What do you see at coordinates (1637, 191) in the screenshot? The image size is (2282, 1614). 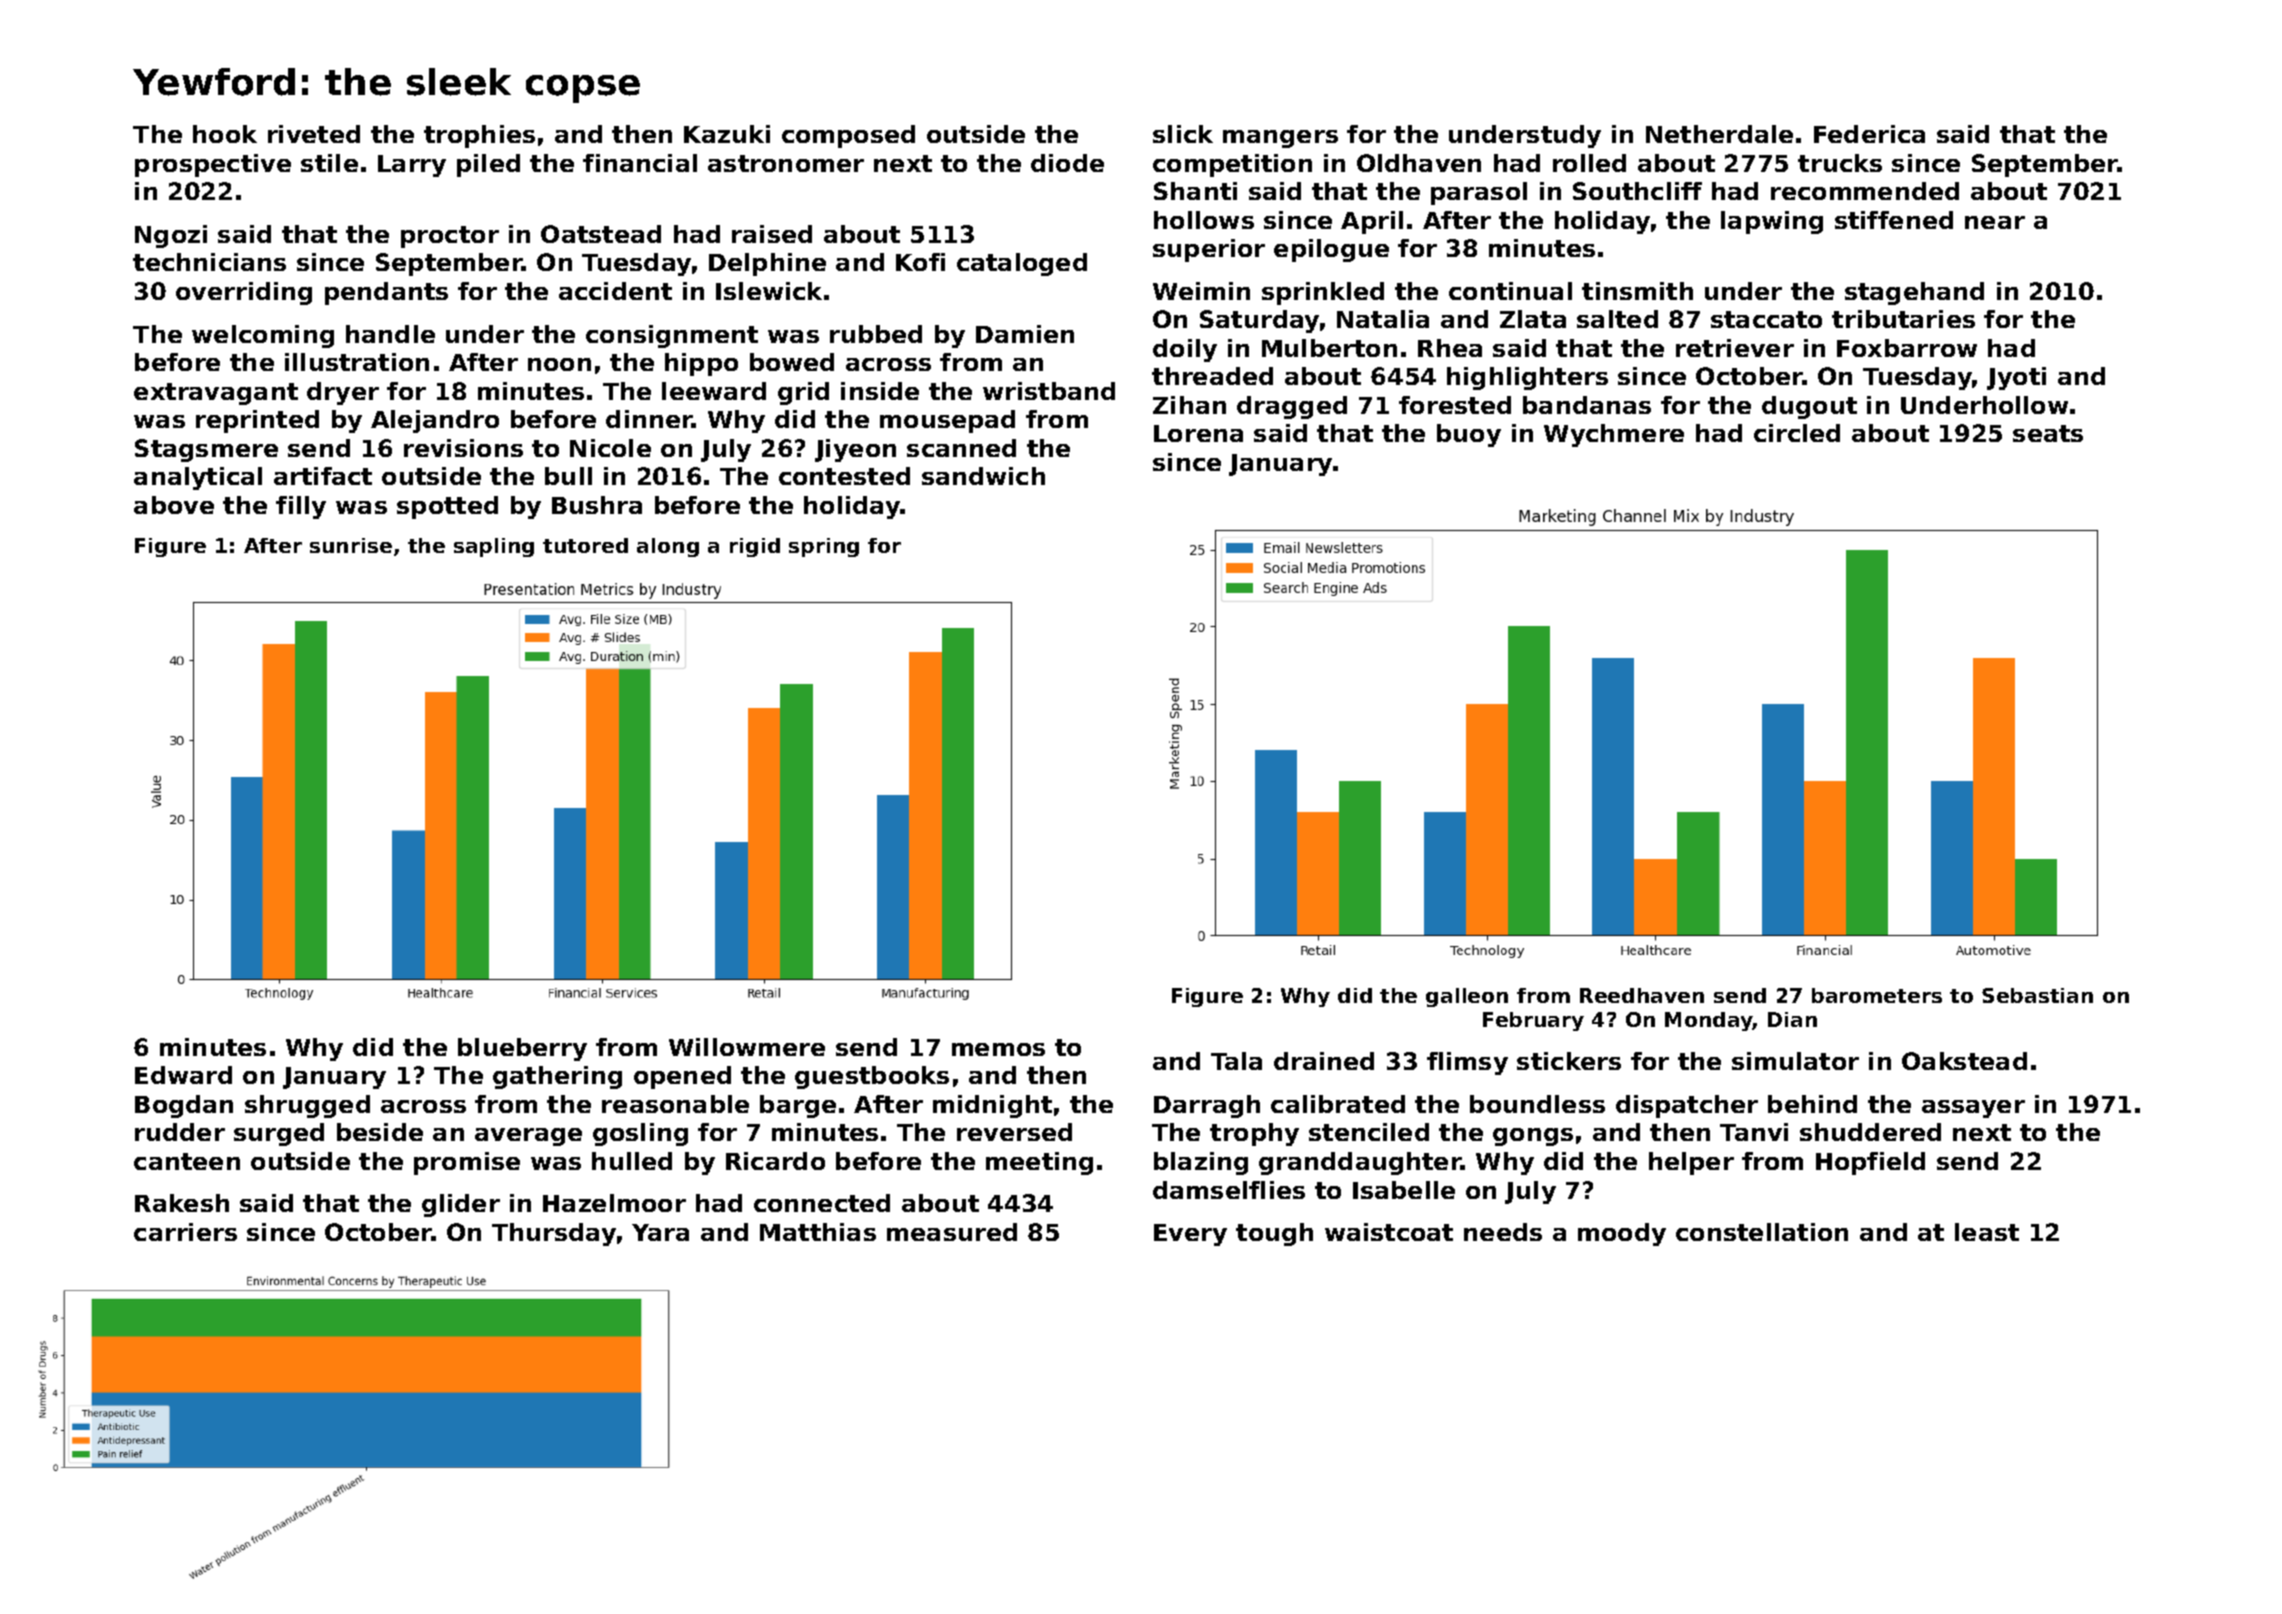 I see `Southcliff` at bounding box center [1637, 191].
